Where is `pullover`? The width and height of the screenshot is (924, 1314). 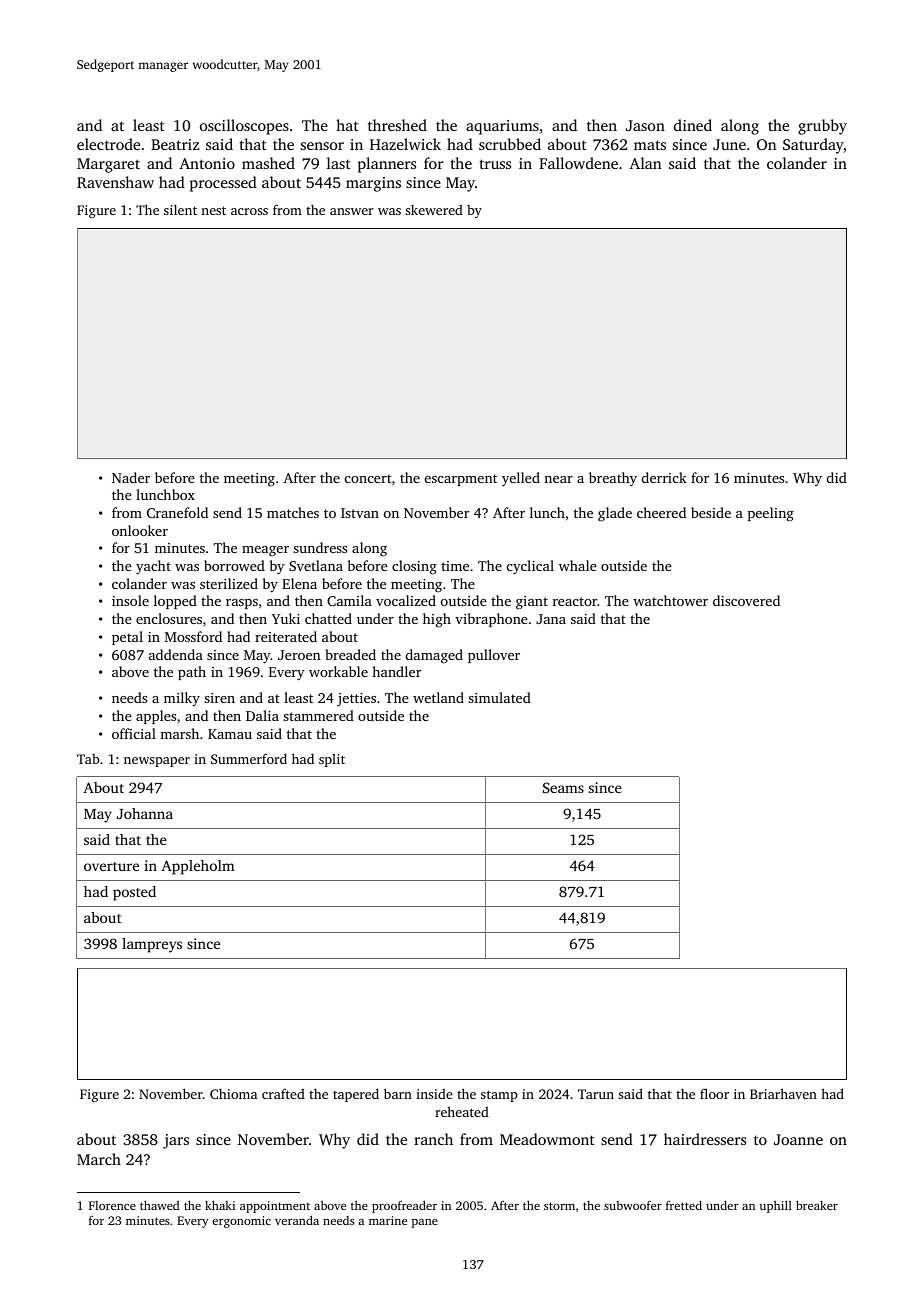 pullover is located at coordinates (494, 656).
